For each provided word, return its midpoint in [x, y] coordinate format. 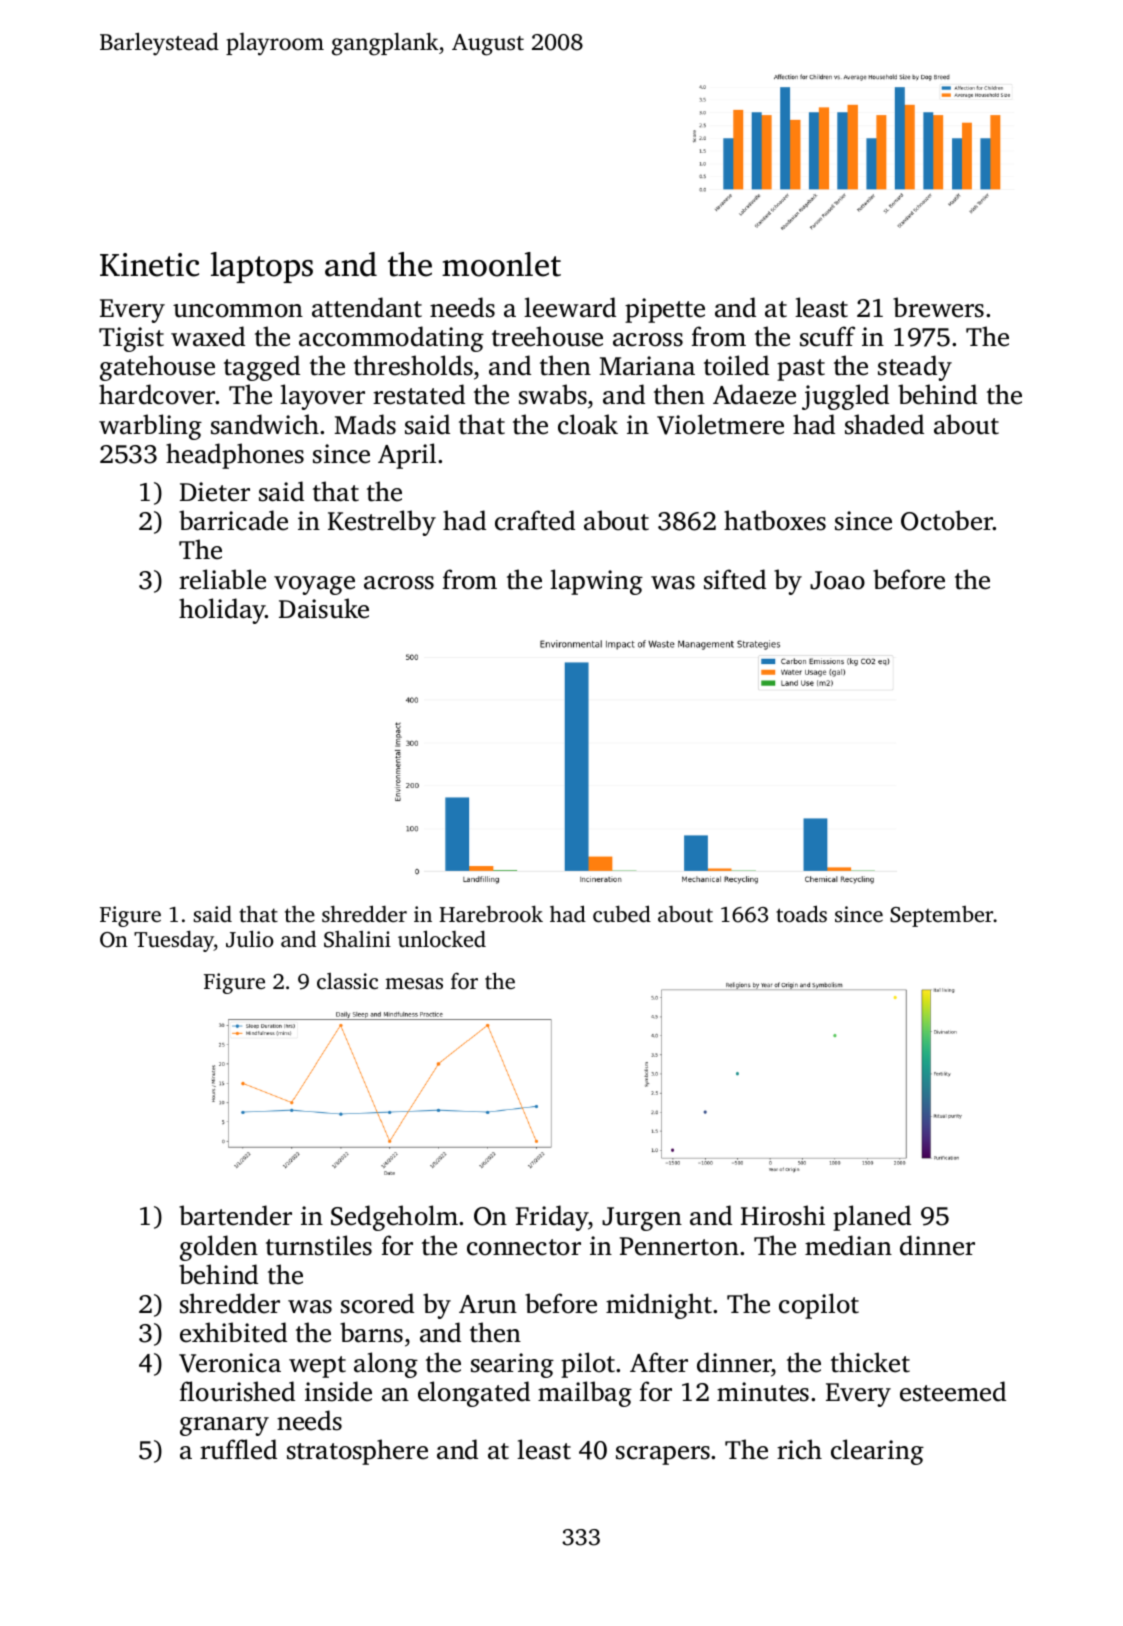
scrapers [663, 1455]
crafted [535, 520]
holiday [222, 611]
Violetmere [720, 424]
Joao [837, 580]
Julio [250, 939]
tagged [262, 368]
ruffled [238, 1449]
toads [801, 913]
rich [799, 1449]
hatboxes [775, 520]
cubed [622, 913]
